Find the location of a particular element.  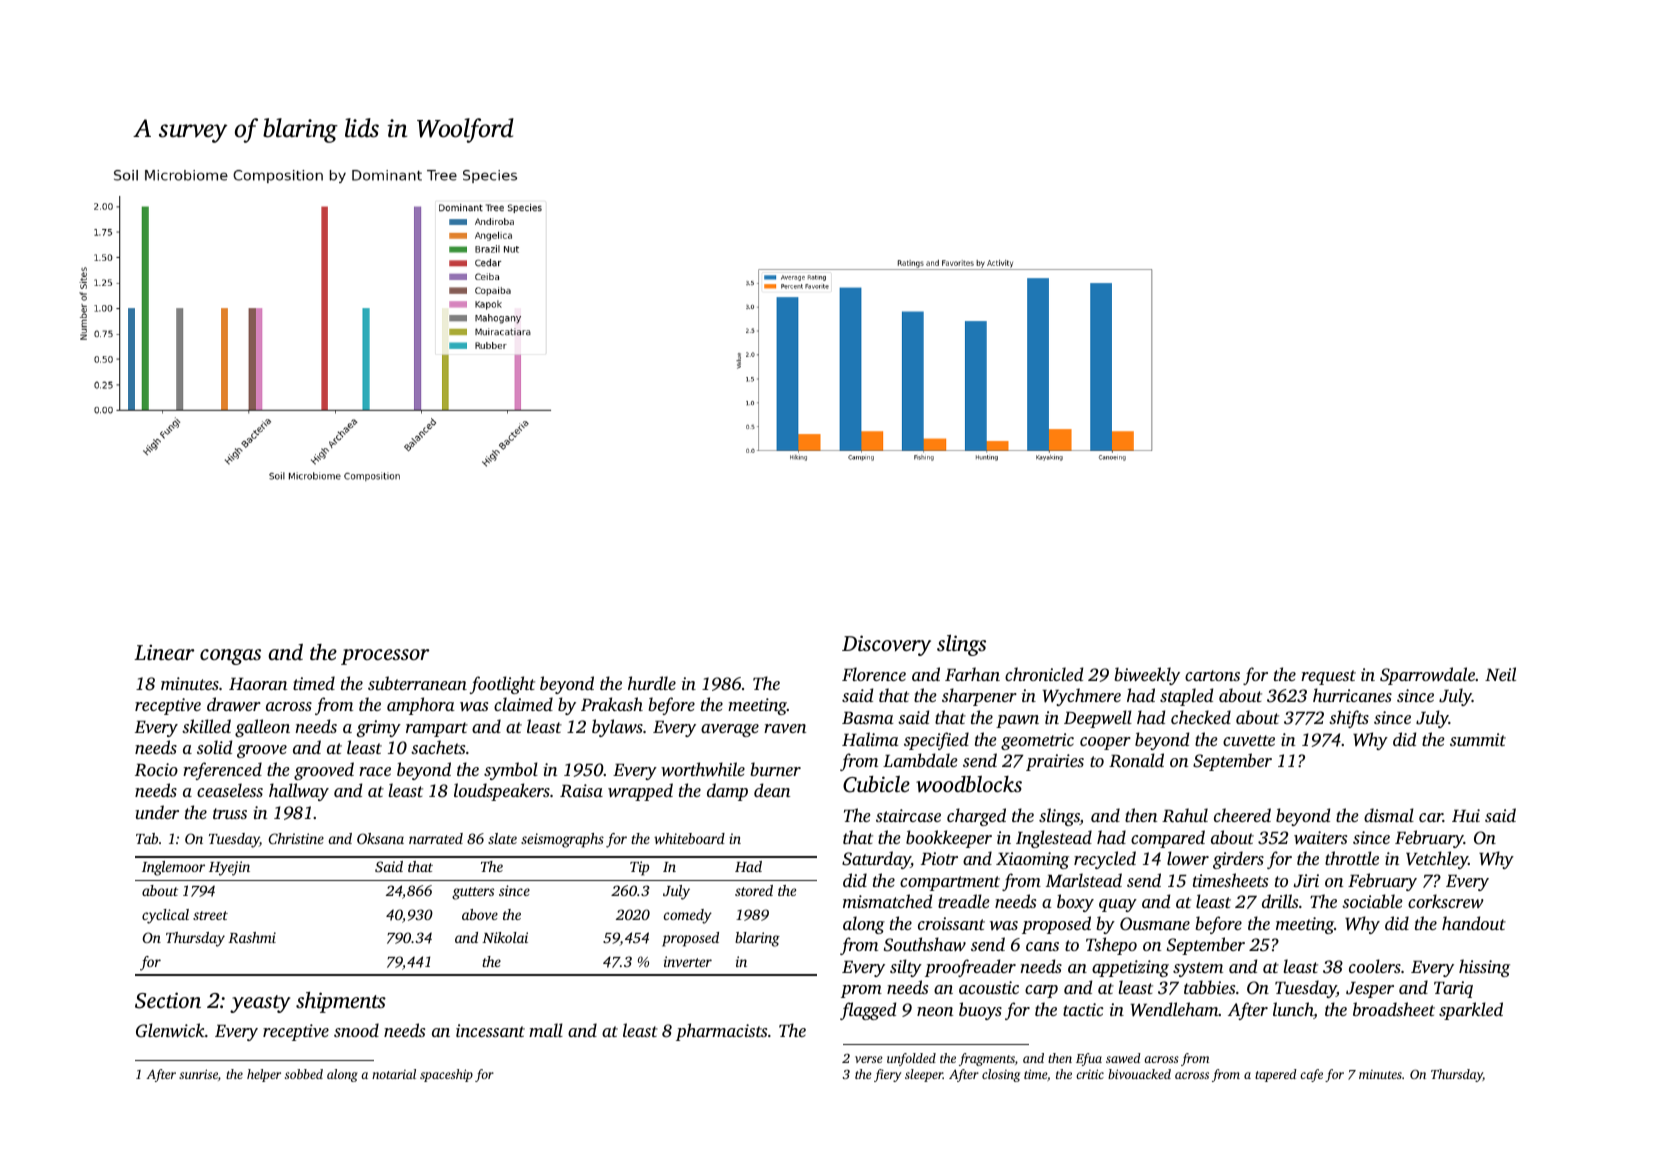

inverter is located at coordinates (688, 961).
